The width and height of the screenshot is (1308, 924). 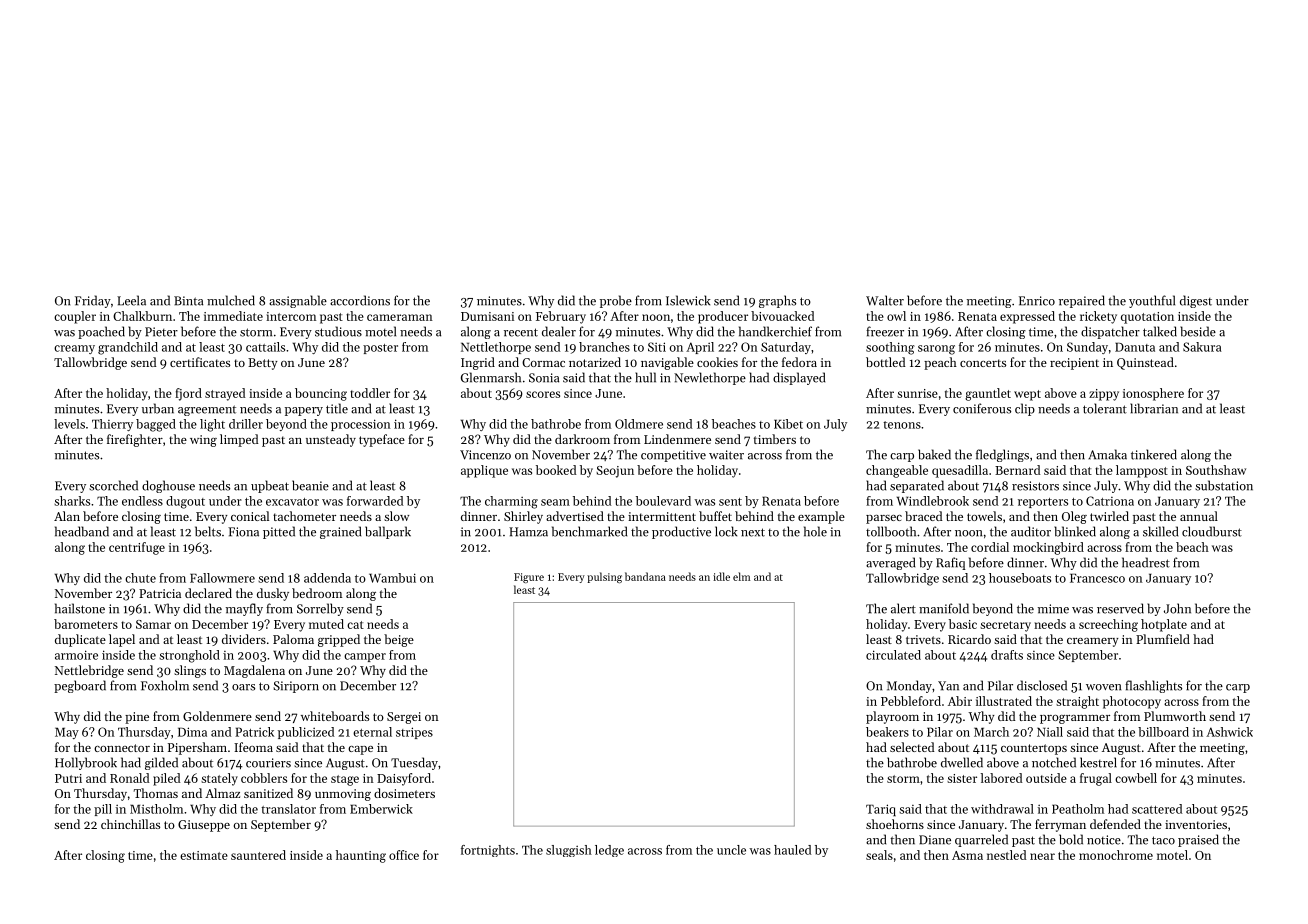 I want to click on withdrawal, so click(x=1002, y=809).
